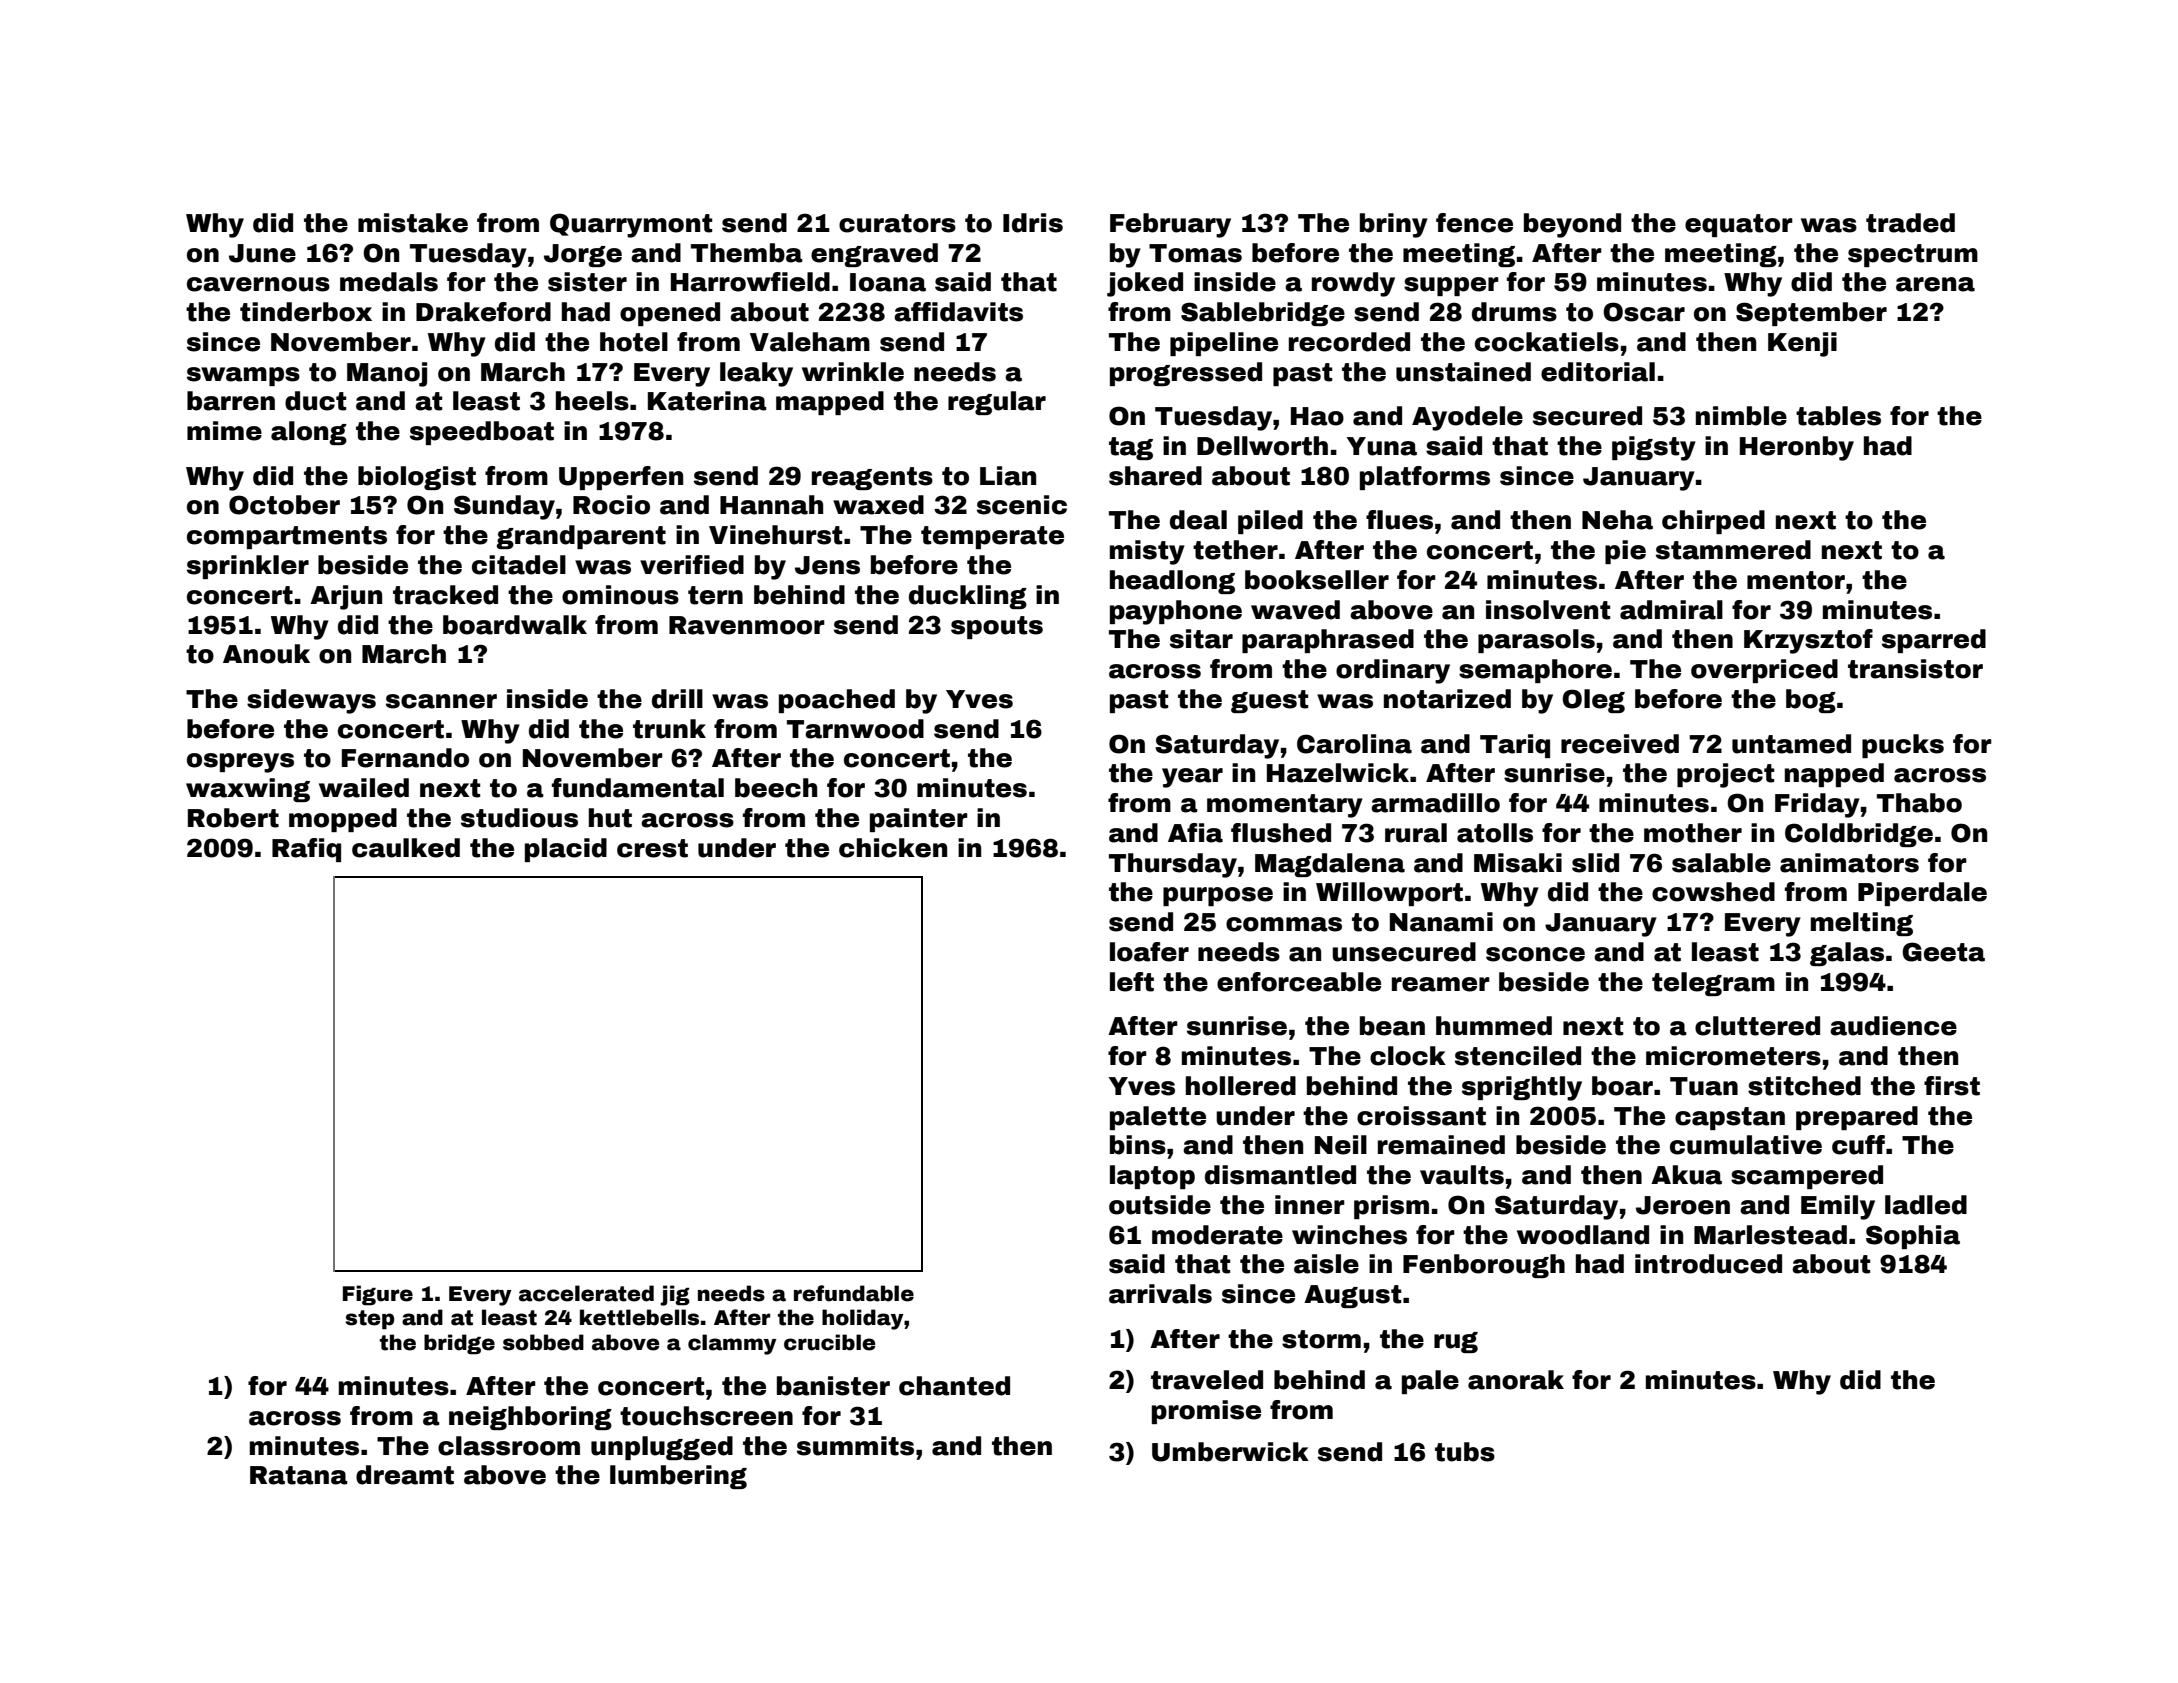  I want to click on anorak, so click(1516, 1380).
